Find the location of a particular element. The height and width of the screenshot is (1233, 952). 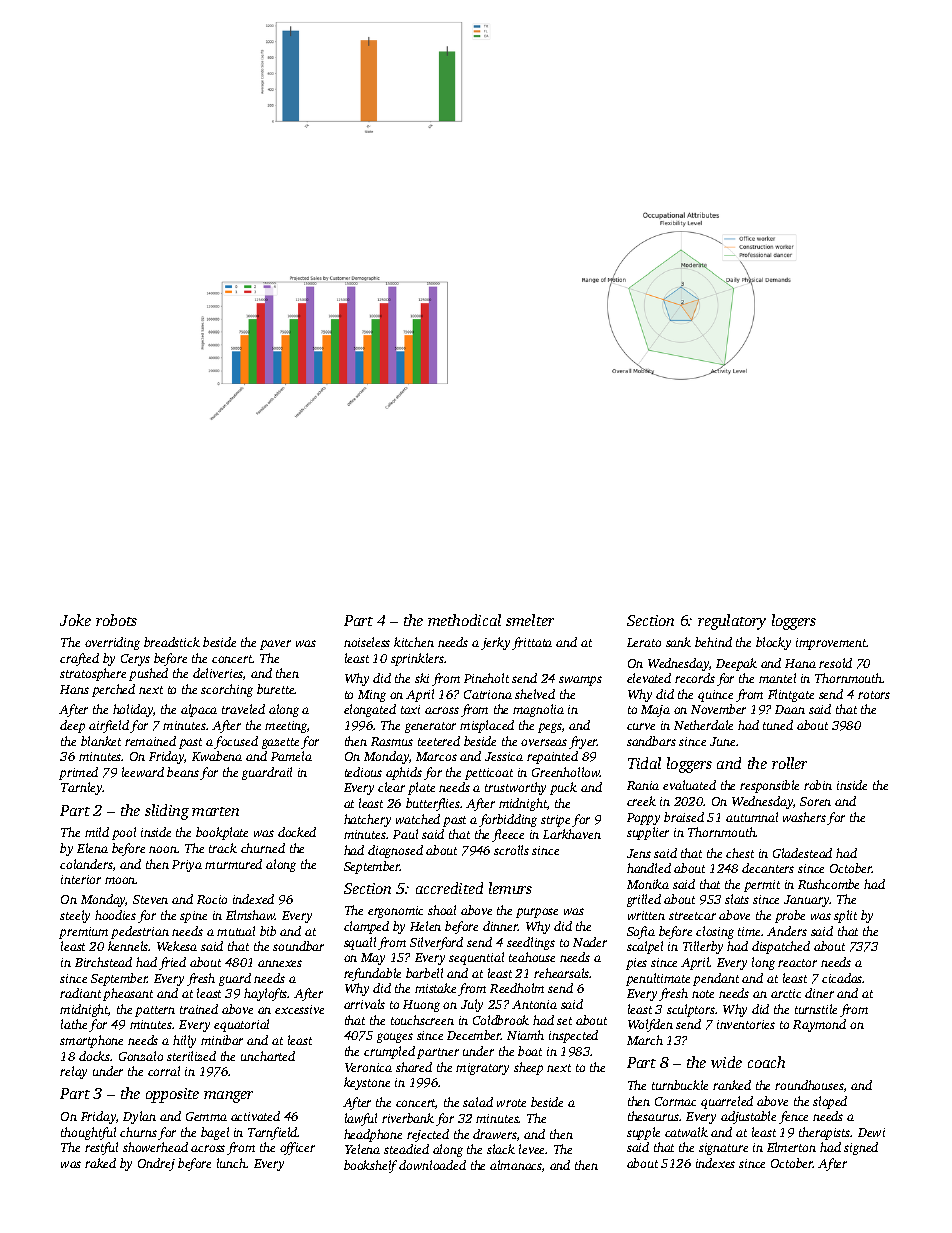

regulatory is located at coordinates (732, 622).
